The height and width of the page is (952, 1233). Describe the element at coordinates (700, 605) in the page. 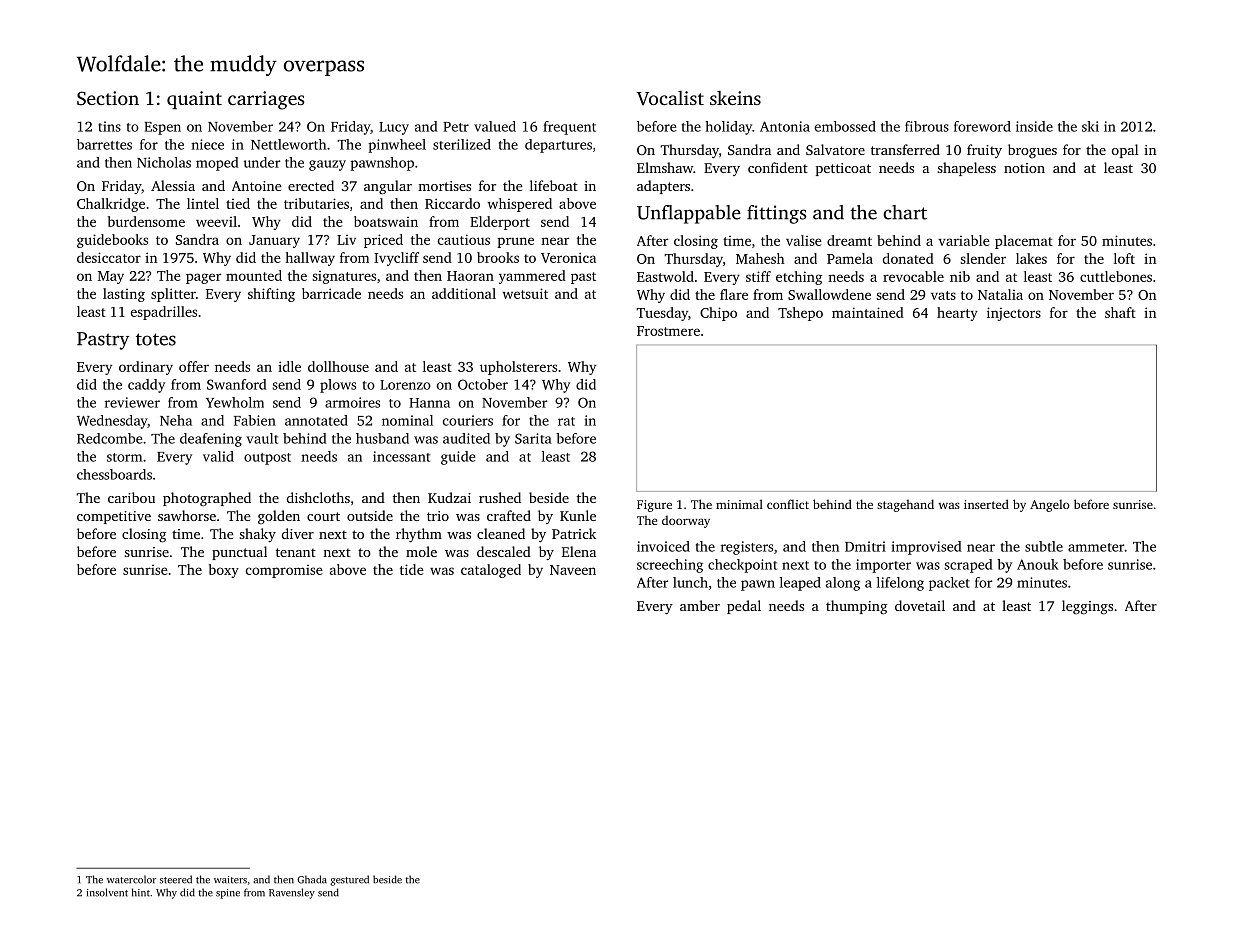

I see `amber` at that location.
